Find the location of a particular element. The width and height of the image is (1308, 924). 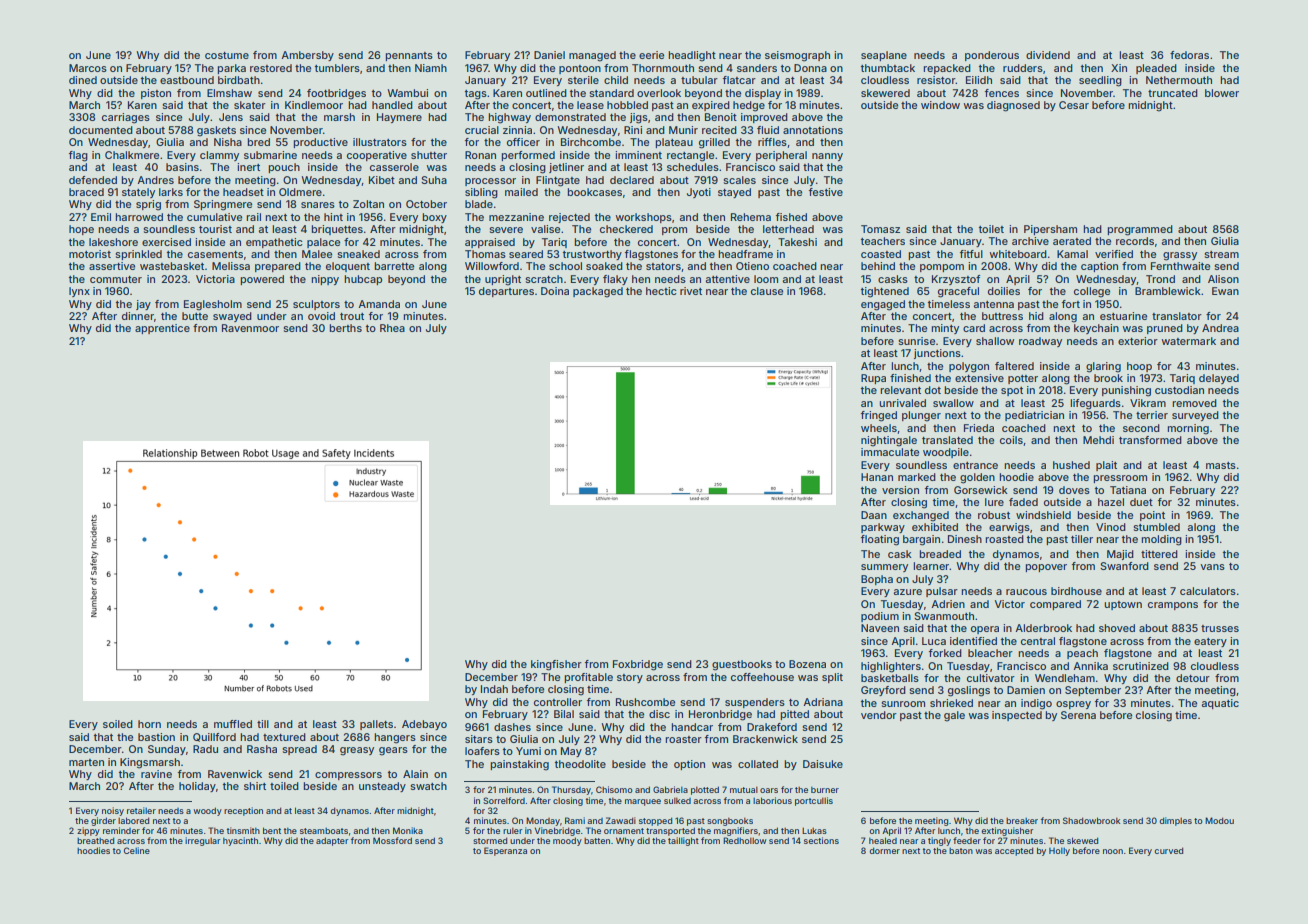

hyacinth is located at coordinates (240, 841).
